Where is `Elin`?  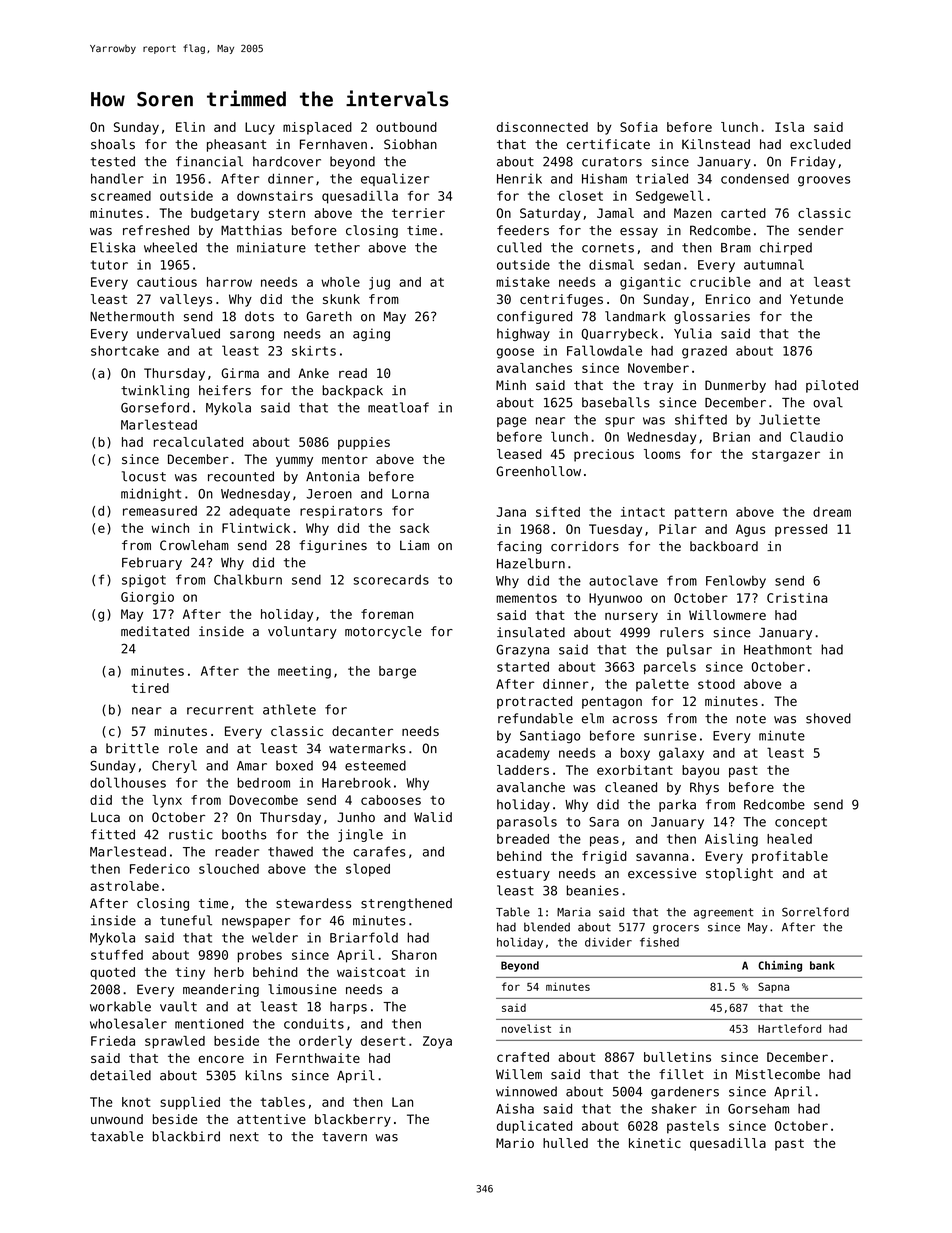
Elin is located at coordinates (190, 127).
